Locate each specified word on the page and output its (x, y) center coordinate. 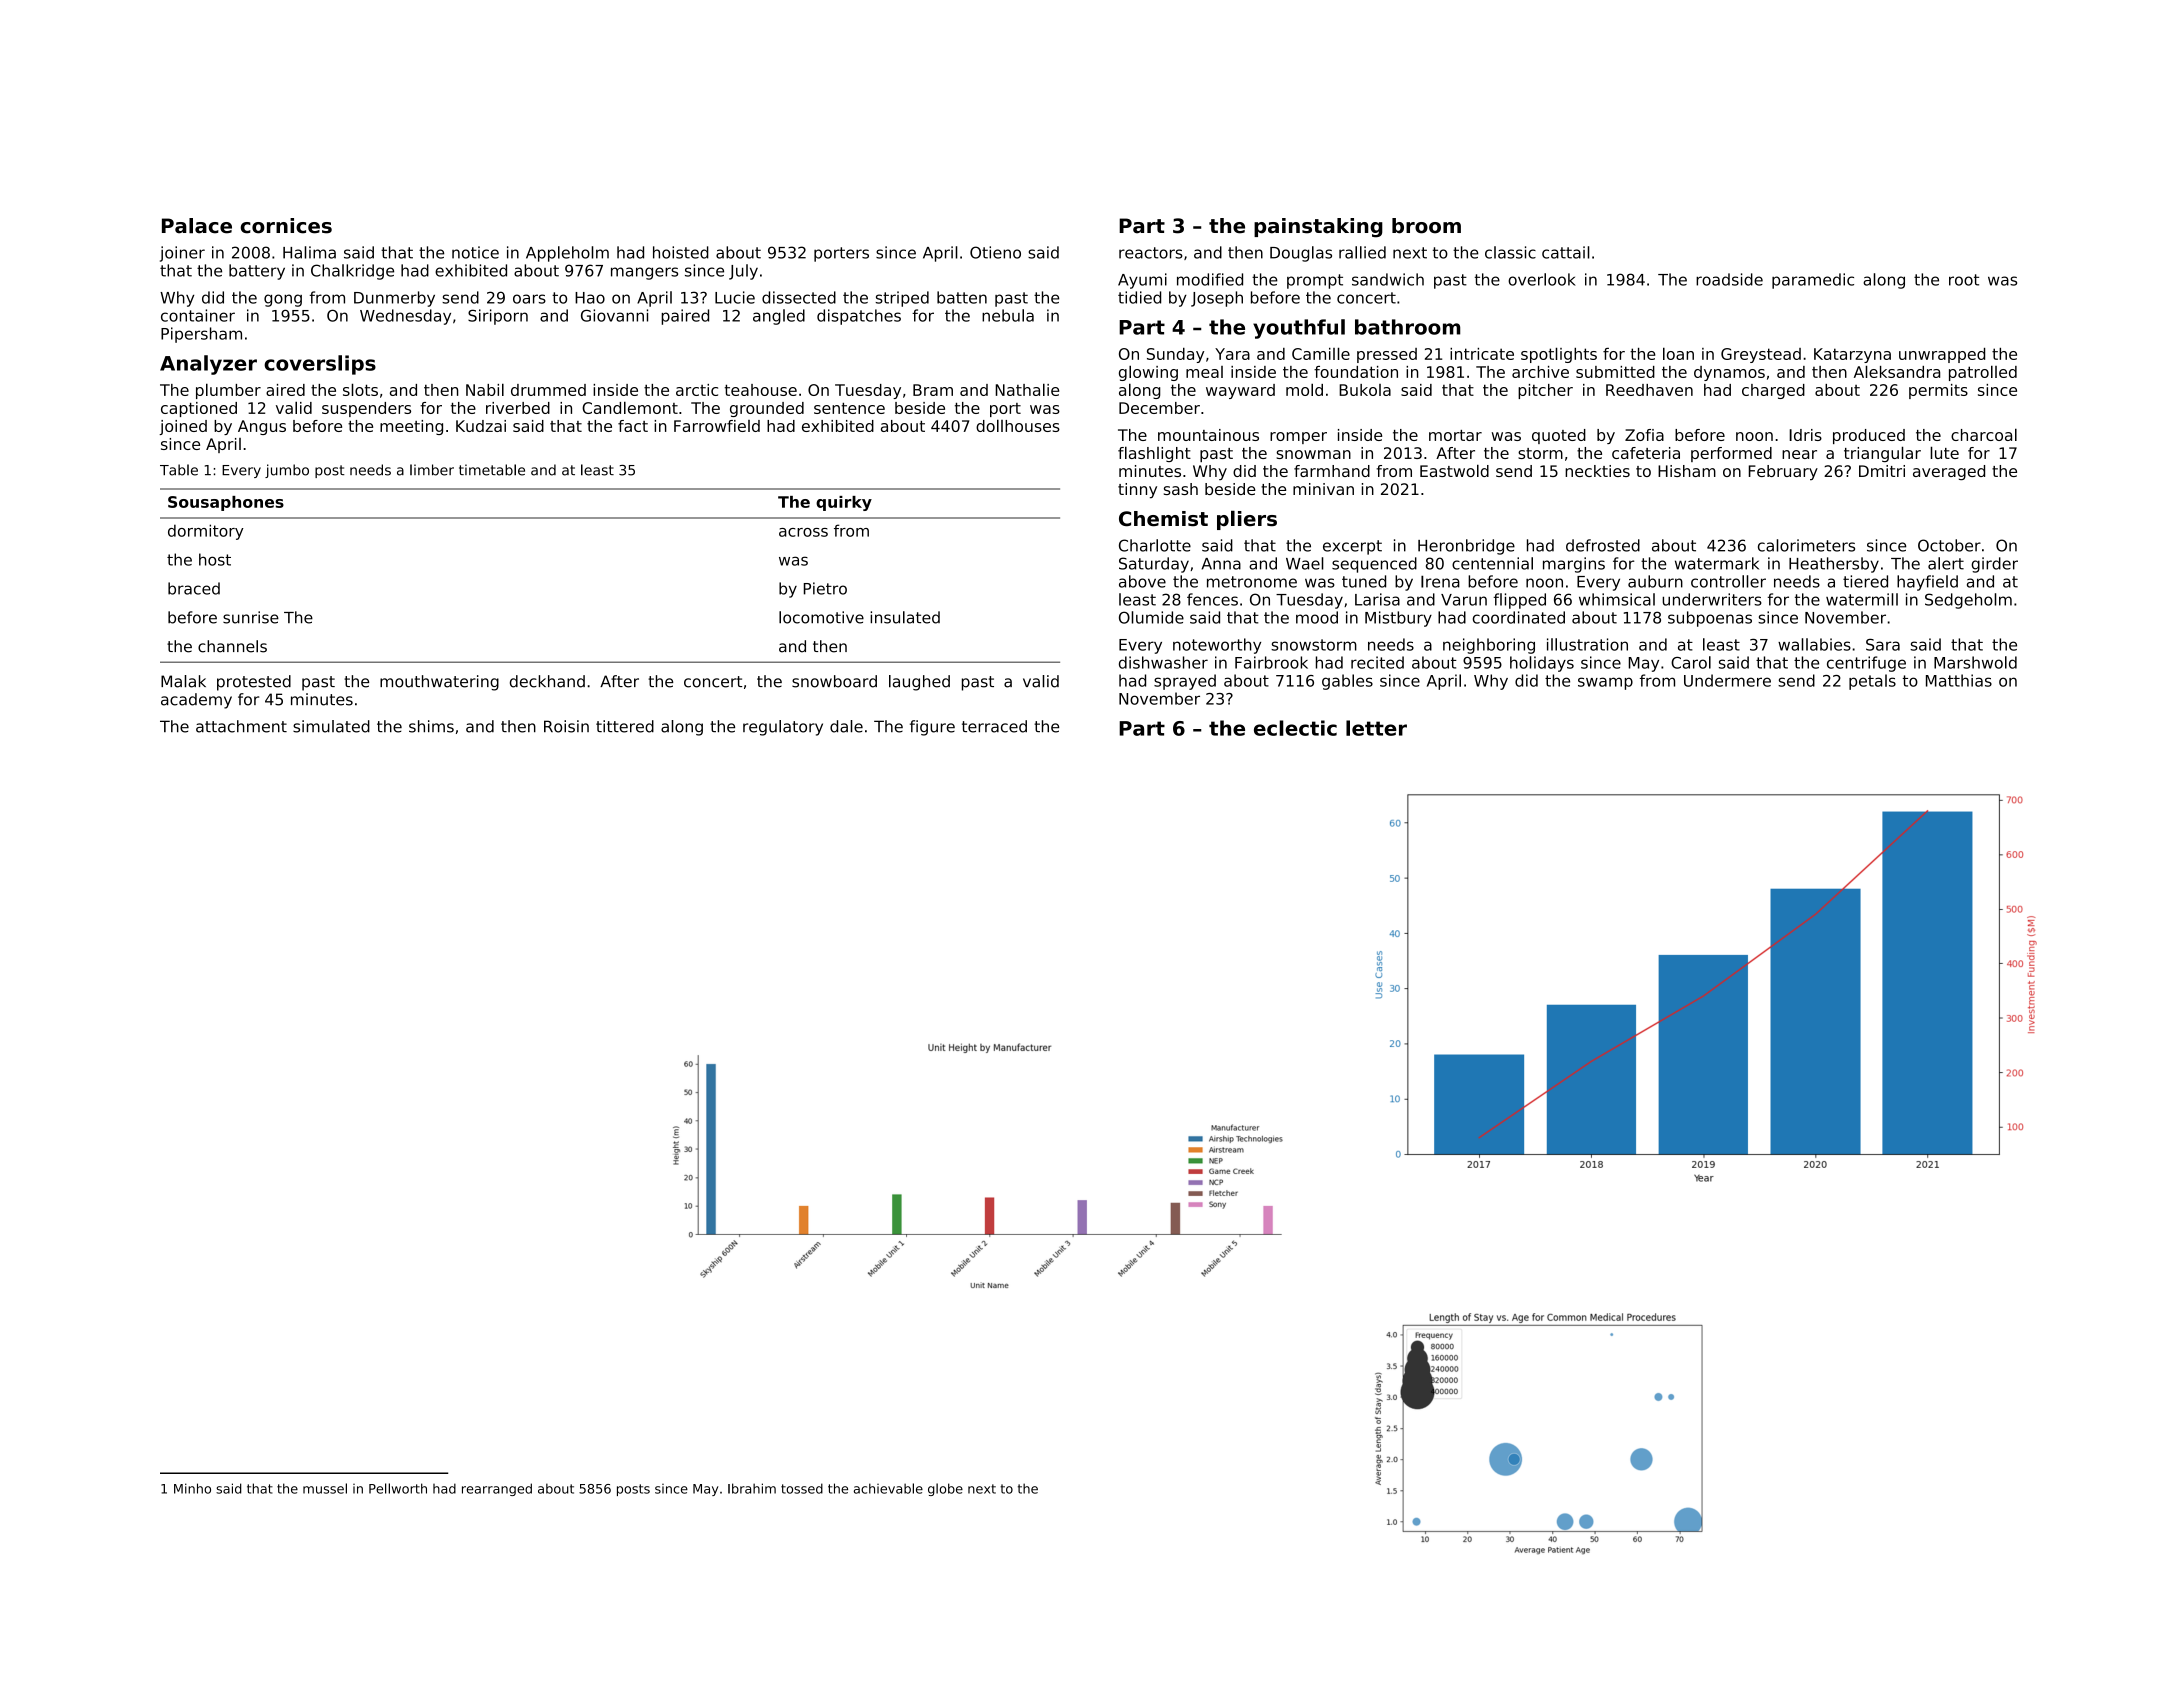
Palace (197, 226)
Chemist (1163, 519)
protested (254, 683)
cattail (1566, 252)
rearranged (497, 1489)
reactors (1151, 253)
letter (1376, 728)
